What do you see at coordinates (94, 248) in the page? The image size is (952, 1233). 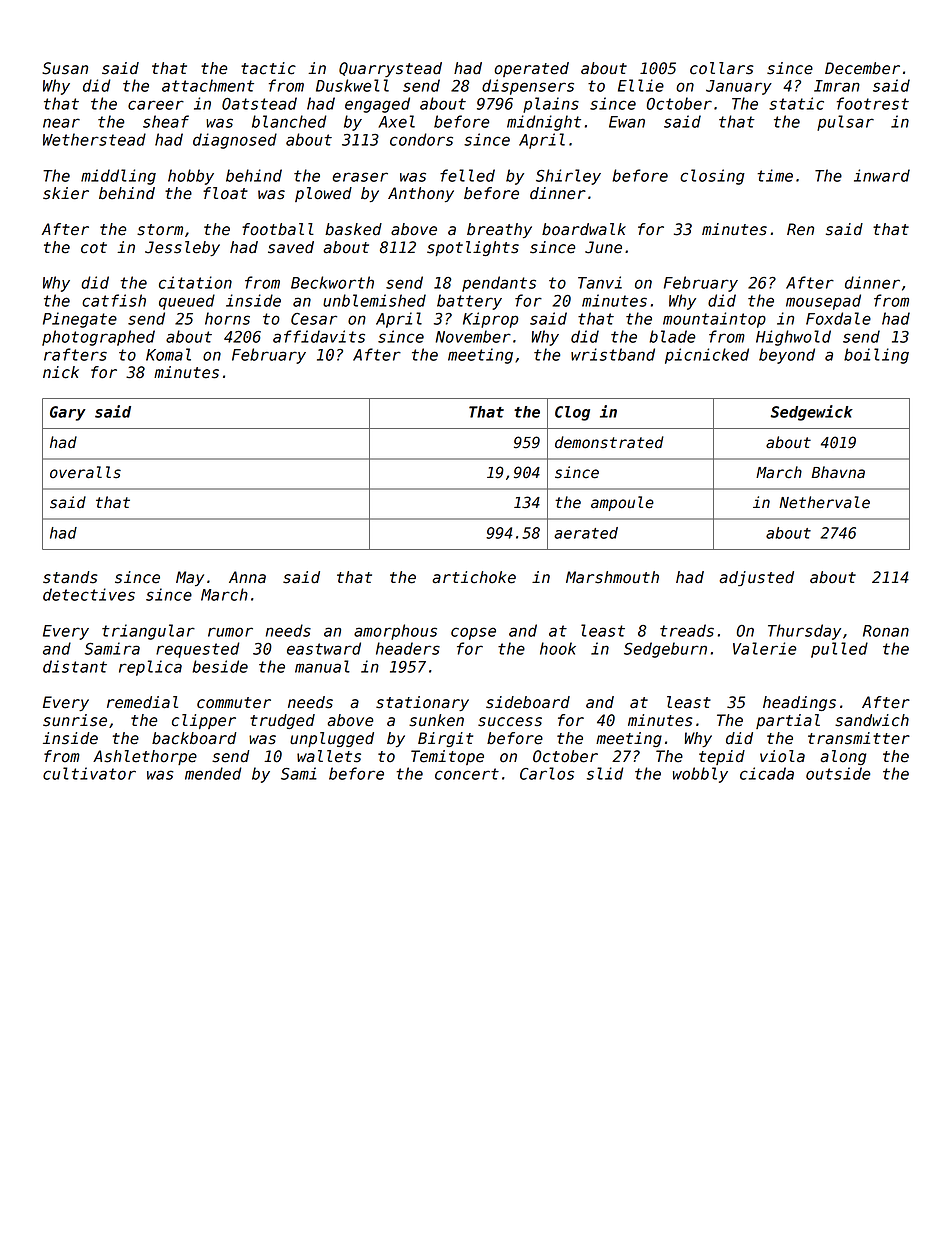 I see `cot` at bounding box center [94, 248].
